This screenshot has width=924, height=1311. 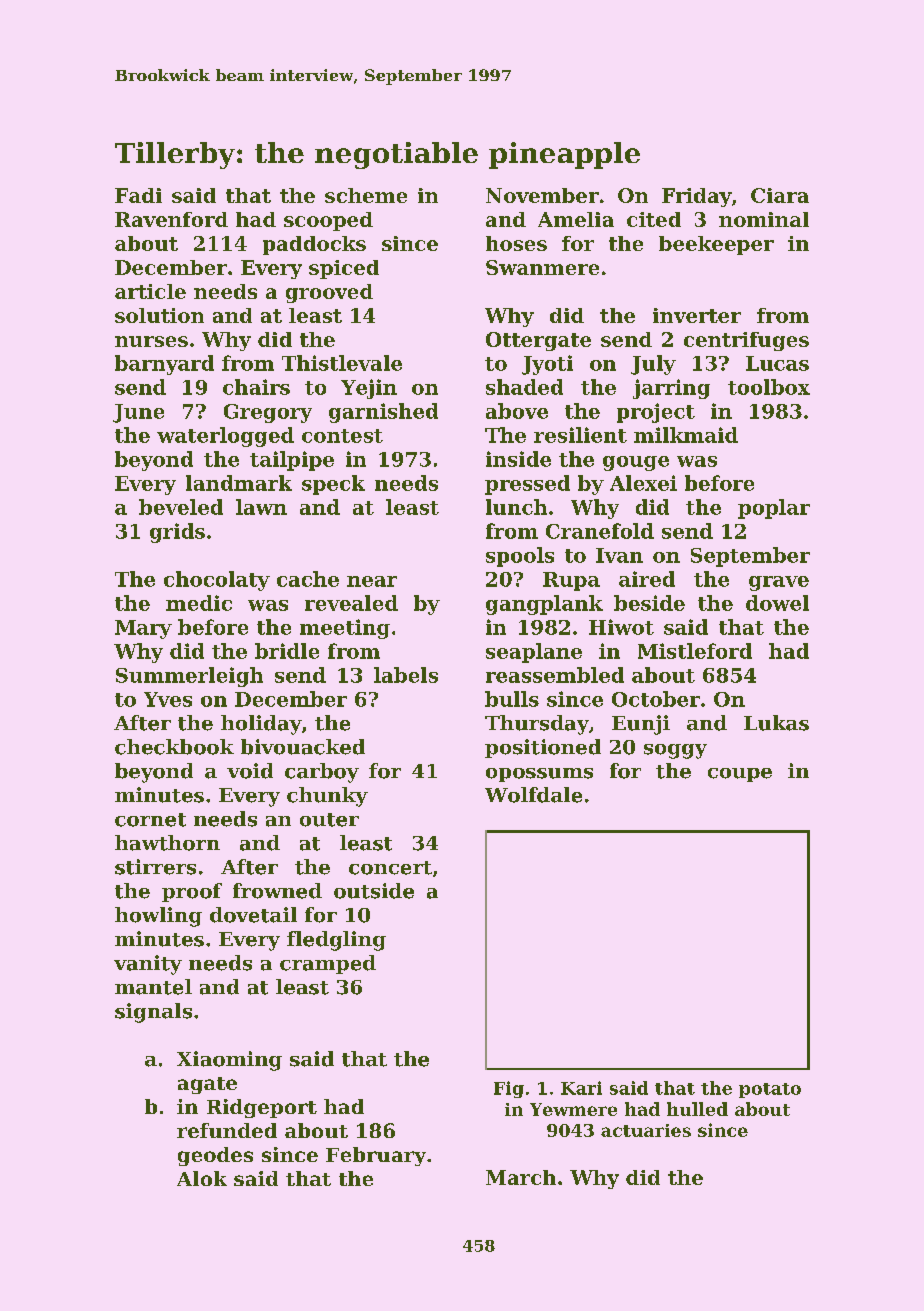 I want to click on poplar, so click(x=774, y=509).
